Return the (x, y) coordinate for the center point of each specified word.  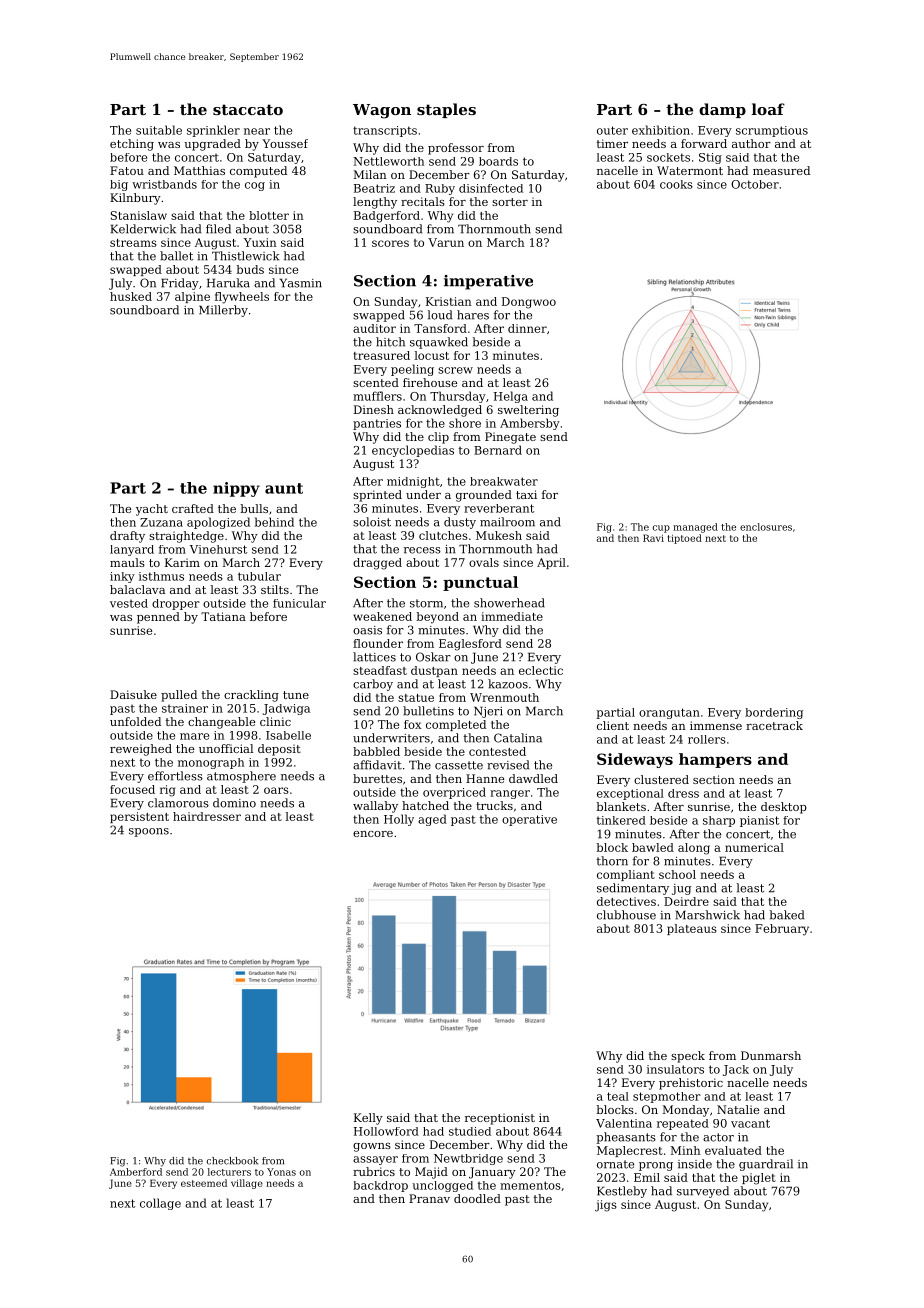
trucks (494, 805)
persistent (139, 817)
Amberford (136, 1172)
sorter (510, 202)
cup (661, 529)
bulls (254, 508)
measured (781, 170)
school (677, 874)
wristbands (164, 184)
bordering (774, 713)
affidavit (377, 765)
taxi (526, 494)
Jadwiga (286, 709)
